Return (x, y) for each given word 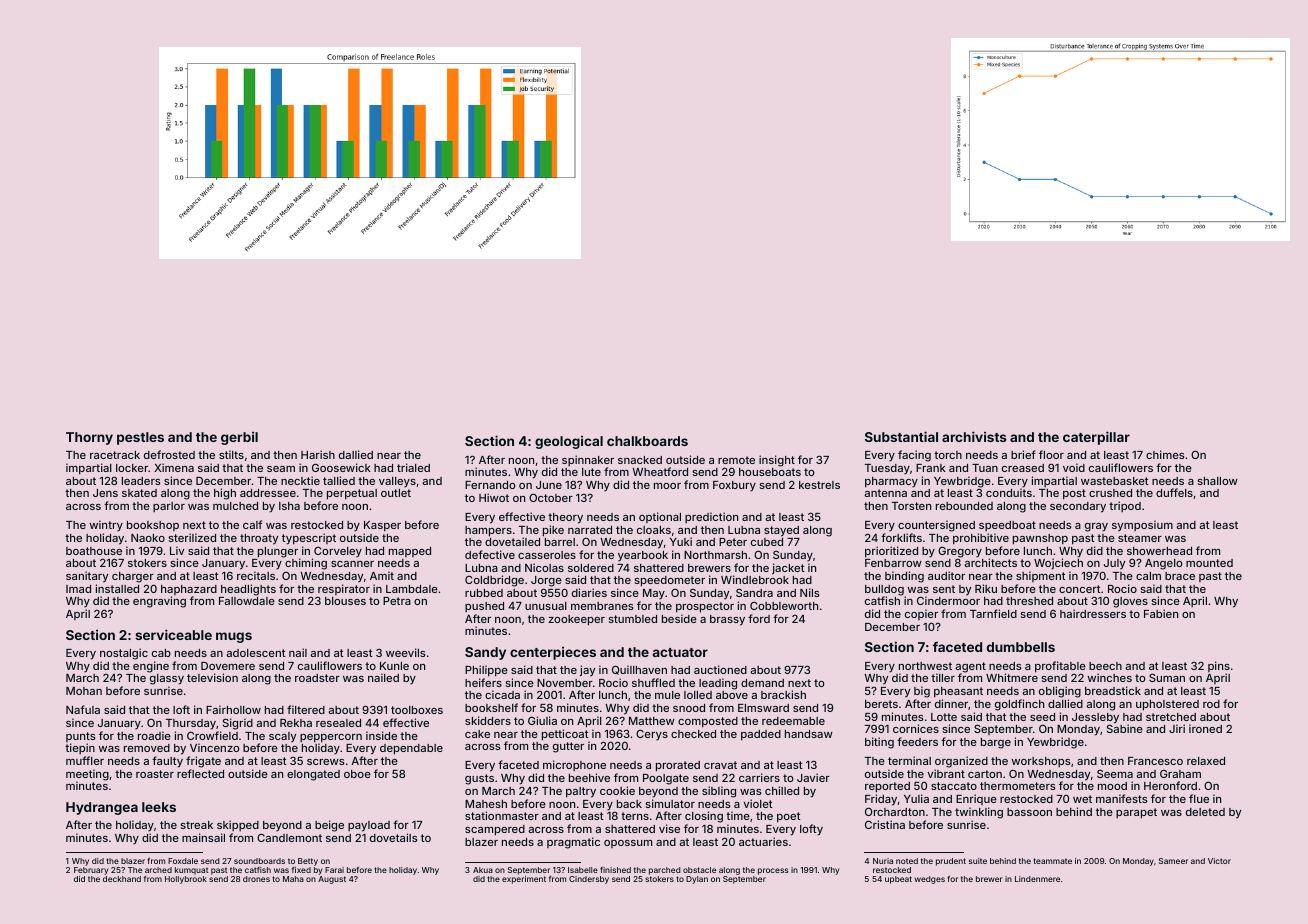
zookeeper (576, 620)
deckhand (122, 879)
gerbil (239, 438)
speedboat (1007, 526)
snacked (640, 460)
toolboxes (417, 710)
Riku (986, 588)
